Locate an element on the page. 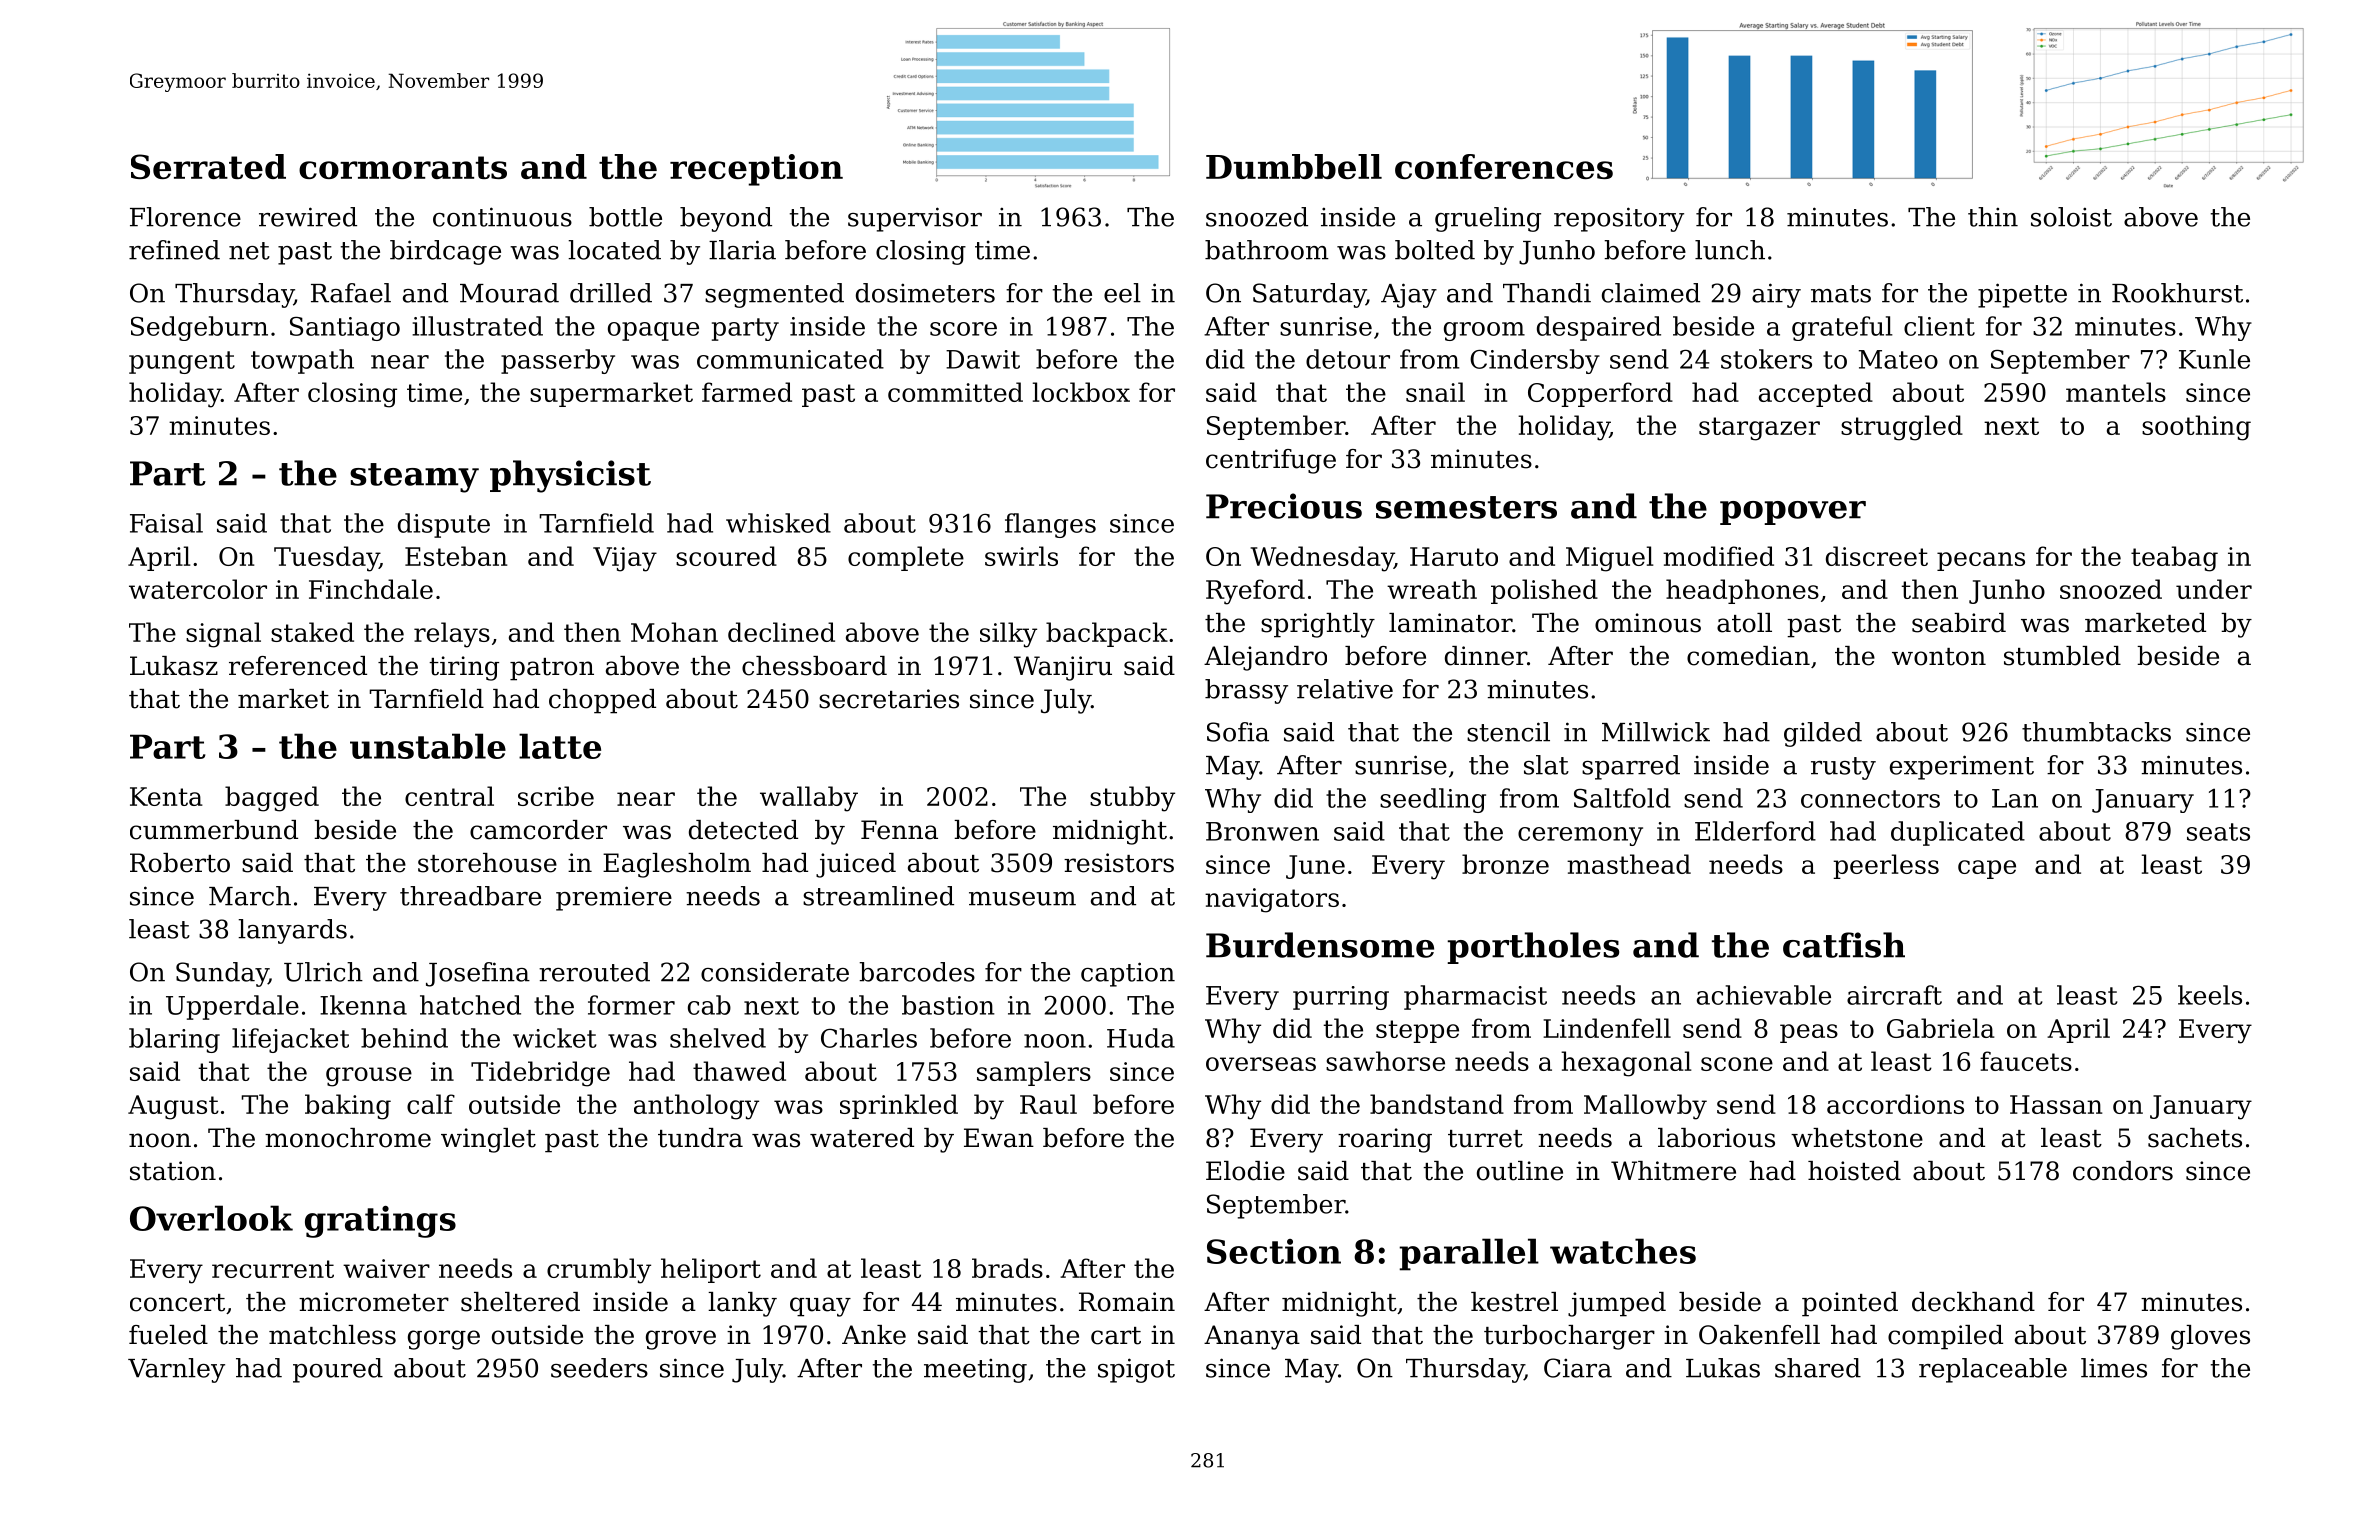  seeders is located at coordinates (599, 1368).
